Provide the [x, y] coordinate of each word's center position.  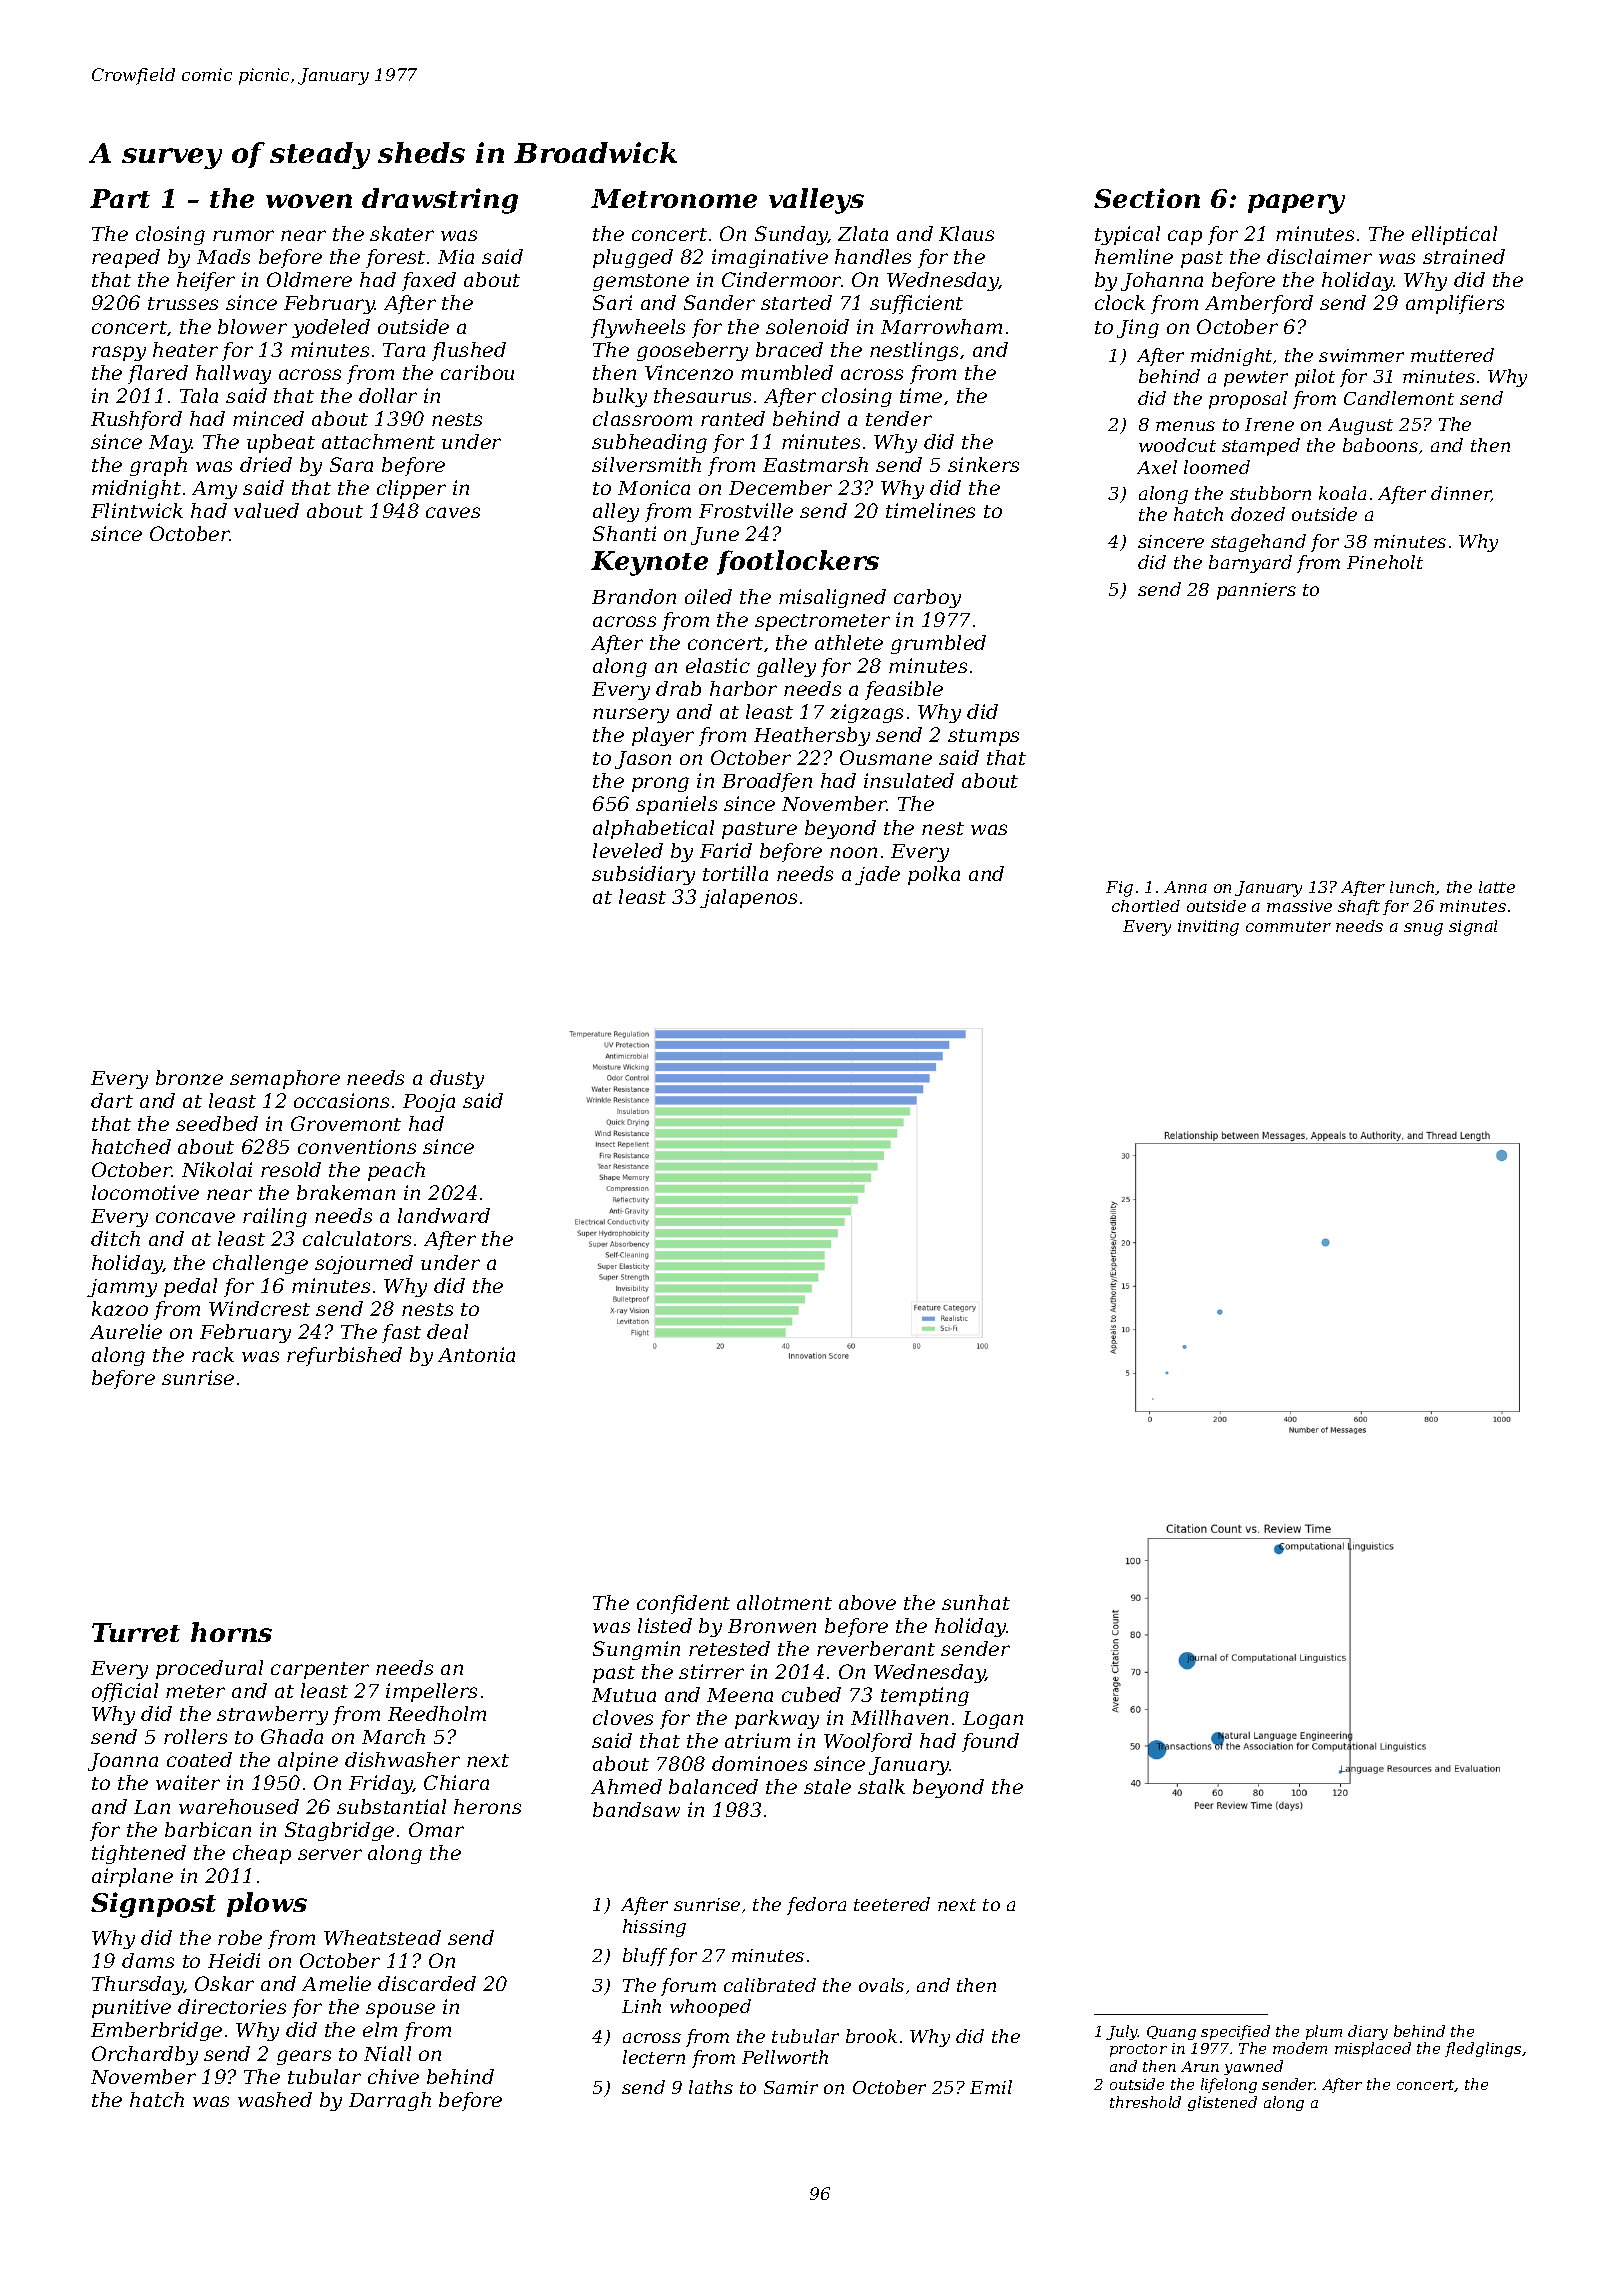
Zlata [863, 233]
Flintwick [137, 510]
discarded [427, 1983]
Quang [1171, 2033]
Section [1147, 198]
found [990, 1742]
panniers [1256, 591]
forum [688, 1987]
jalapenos [748, 898]
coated [199, 1759]
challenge [260, 1264]
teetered [892, 1904]
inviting [1208, 928]
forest [395, 258]
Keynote [649, 563]
